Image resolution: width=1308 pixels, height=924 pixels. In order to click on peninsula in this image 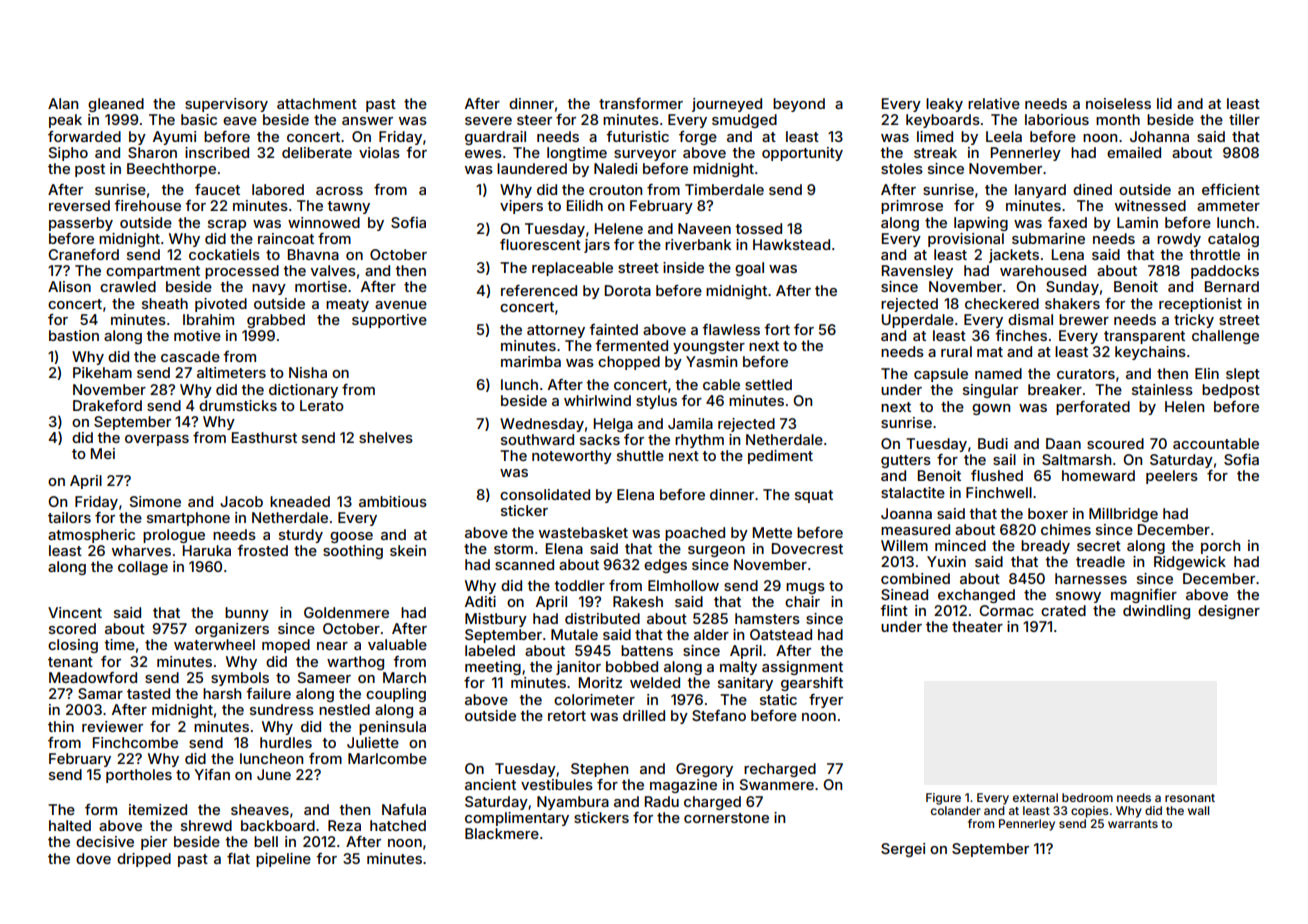, I will do `click(392, 728)`.
